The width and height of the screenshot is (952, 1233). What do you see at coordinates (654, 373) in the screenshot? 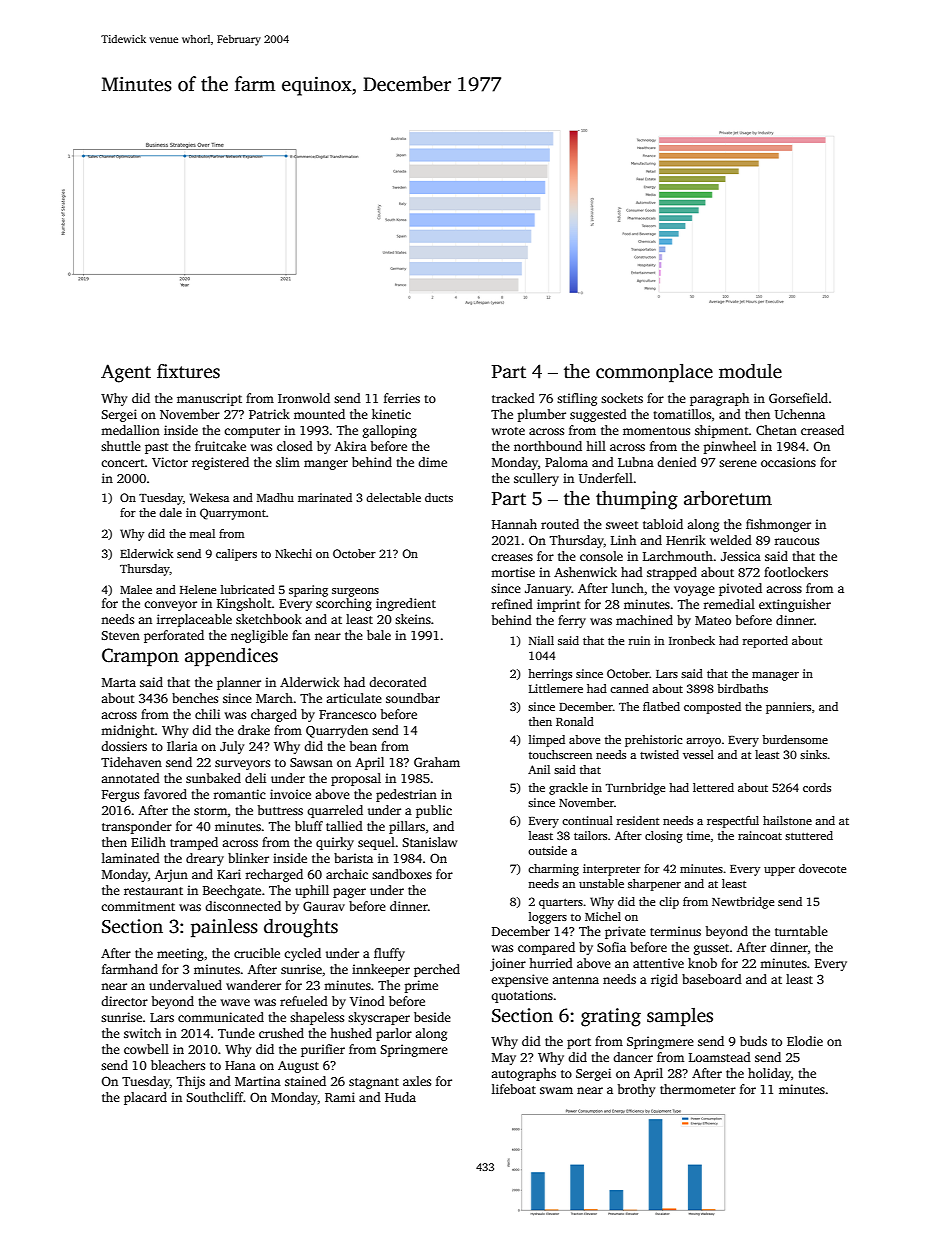
I see `commonplace` at bounding box center [654, 373].
